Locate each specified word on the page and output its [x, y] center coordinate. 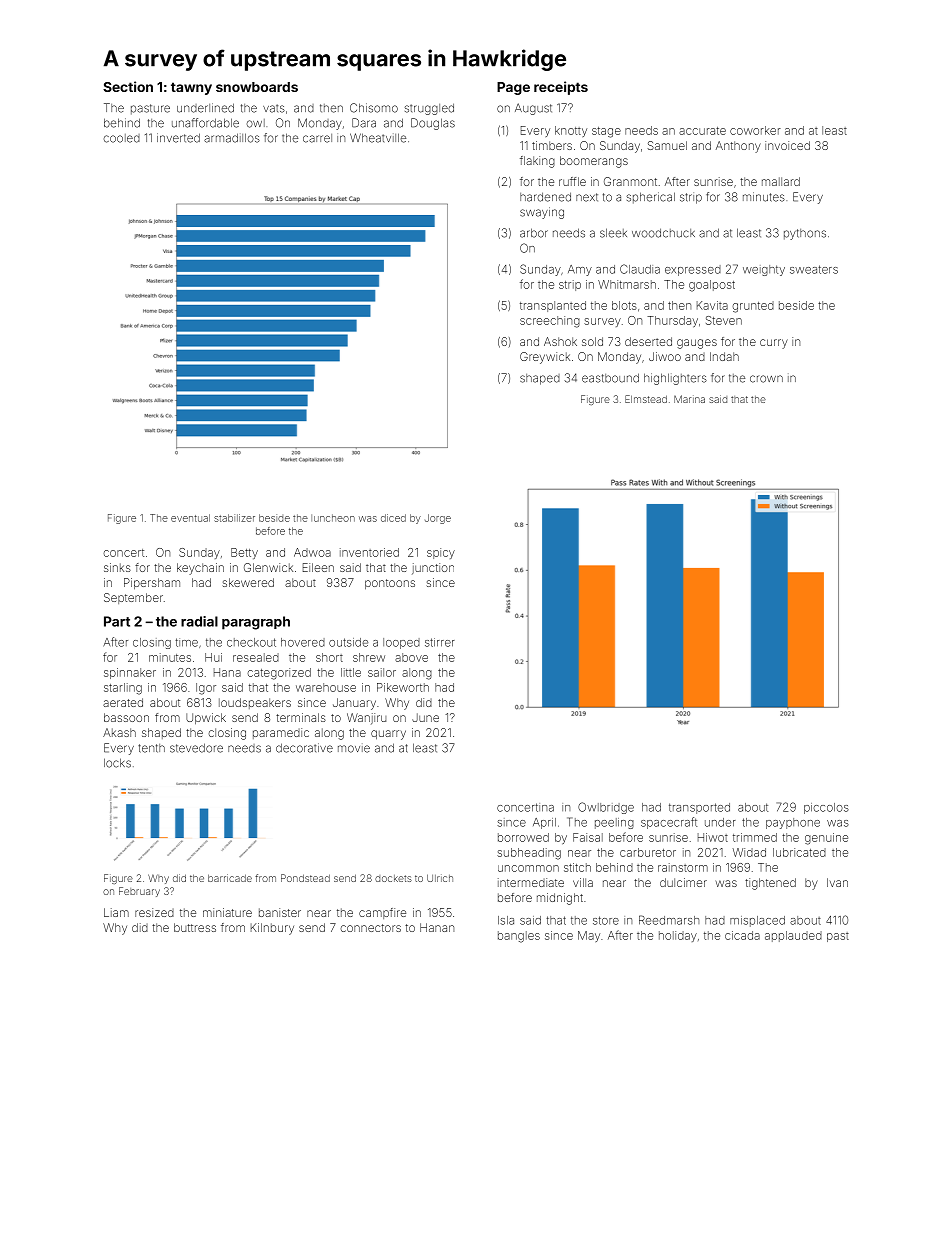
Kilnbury [272, 929]
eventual [190, 518]
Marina [689, 399]
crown [766, 379]
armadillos [232, 138]
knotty [571, 131]
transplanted [553, 306]
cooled [122, 138]
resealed [256, 657]
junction [433, 569]
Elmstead [646, 399]
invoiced [787, 145]
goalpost [712, 286]
